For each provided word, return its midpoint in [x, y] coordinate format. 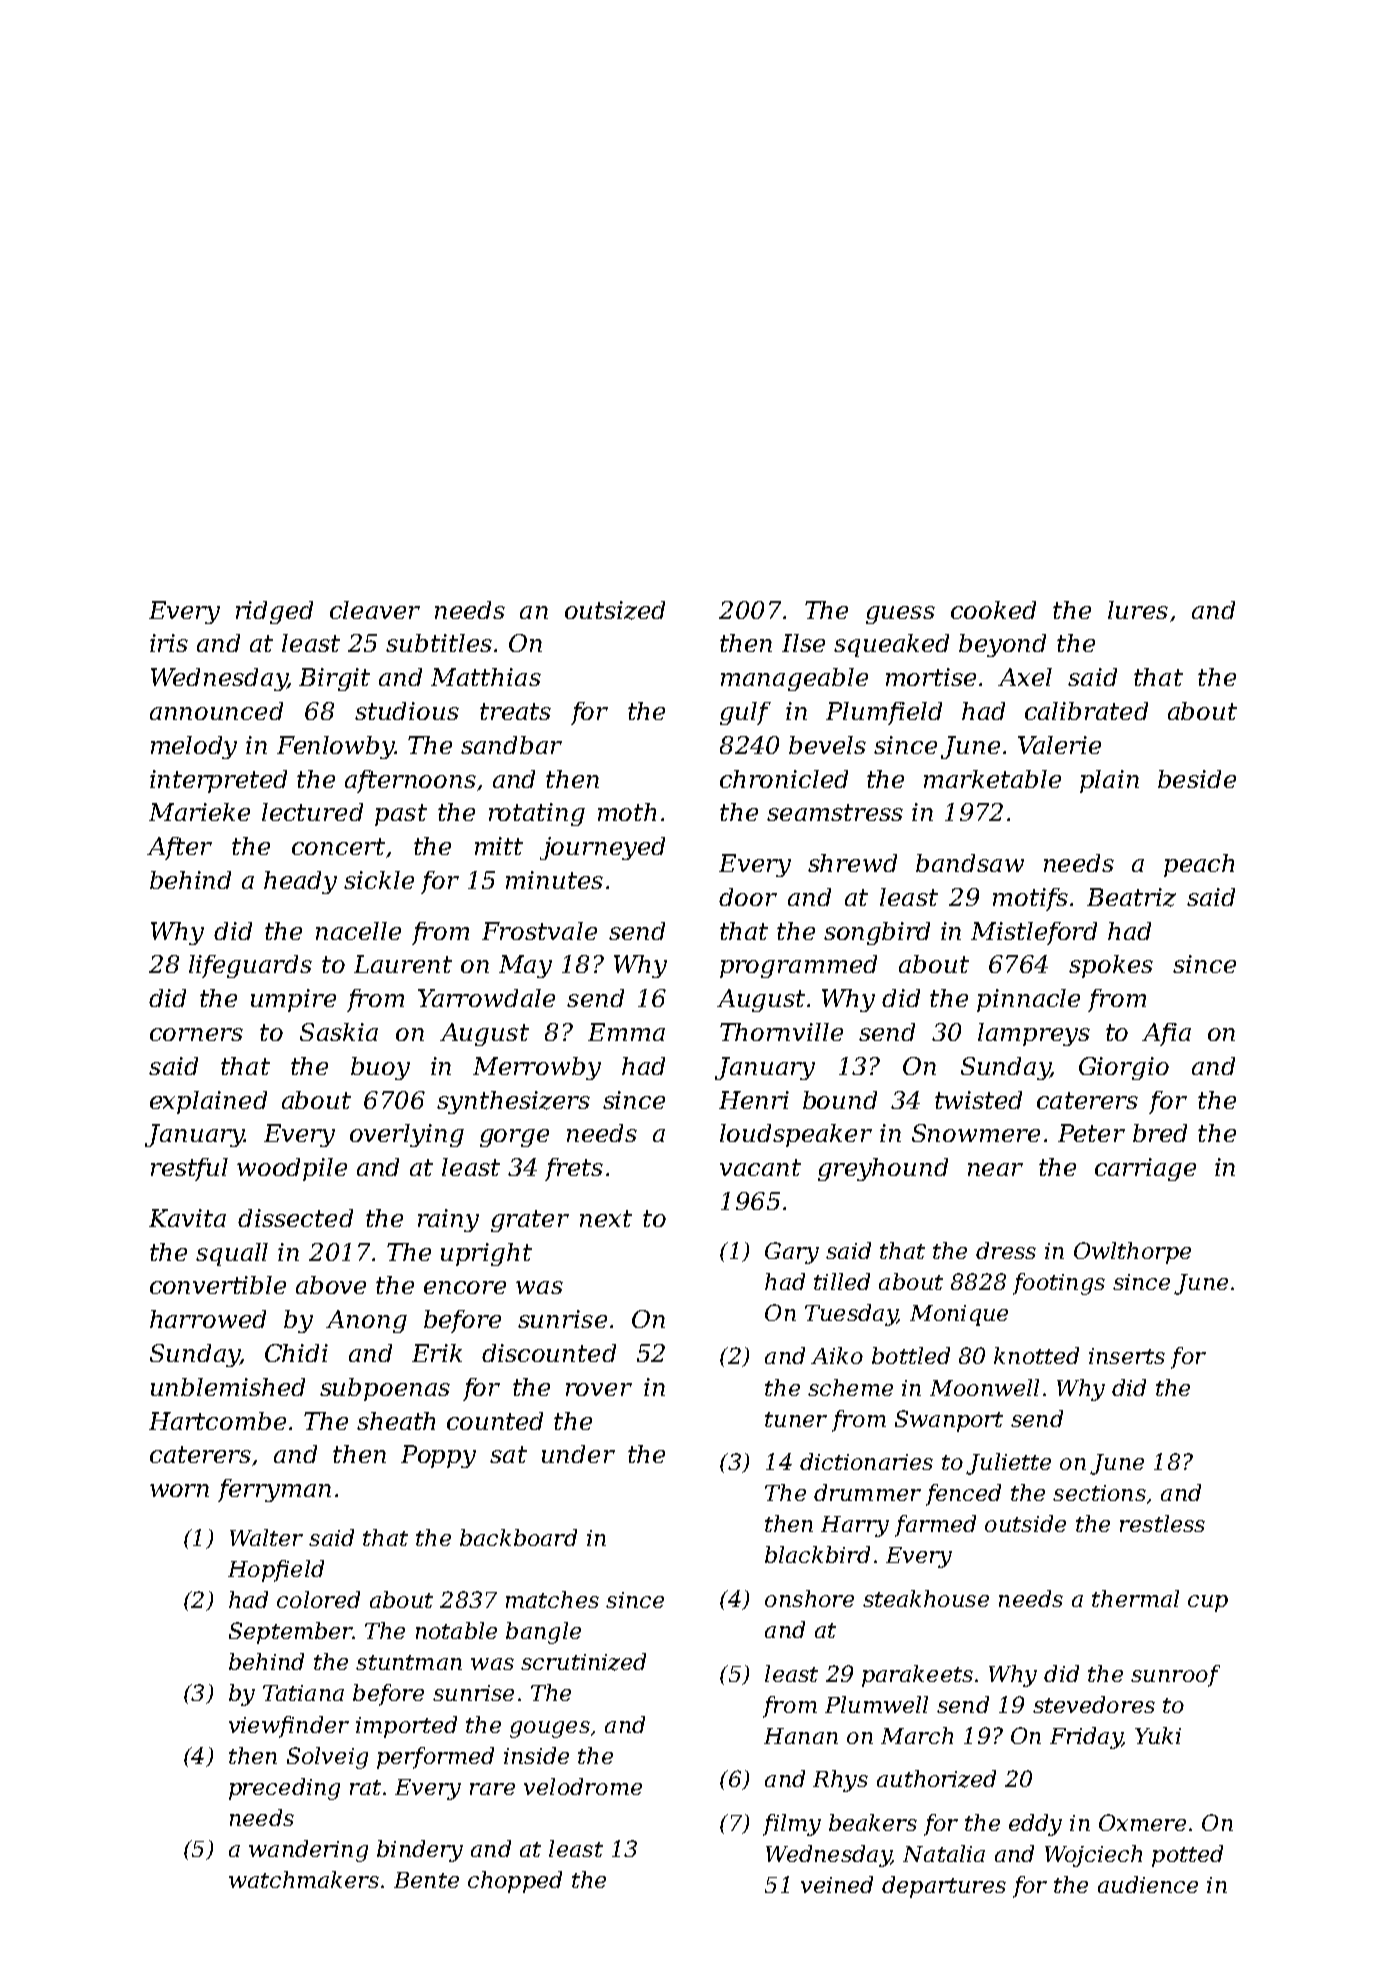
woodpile [292, 1169]
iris [169, 643]
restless [1162, 1523]
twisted [978, 1100]
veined [837, 1884]
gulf [745, 713]
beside [1197, 779]
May [525, 966]
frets [574, 1169]
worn [179, 1490]
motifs [1030, 899]
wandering [308, 1851]
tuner [796, 1419]
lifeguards [250, 966]
